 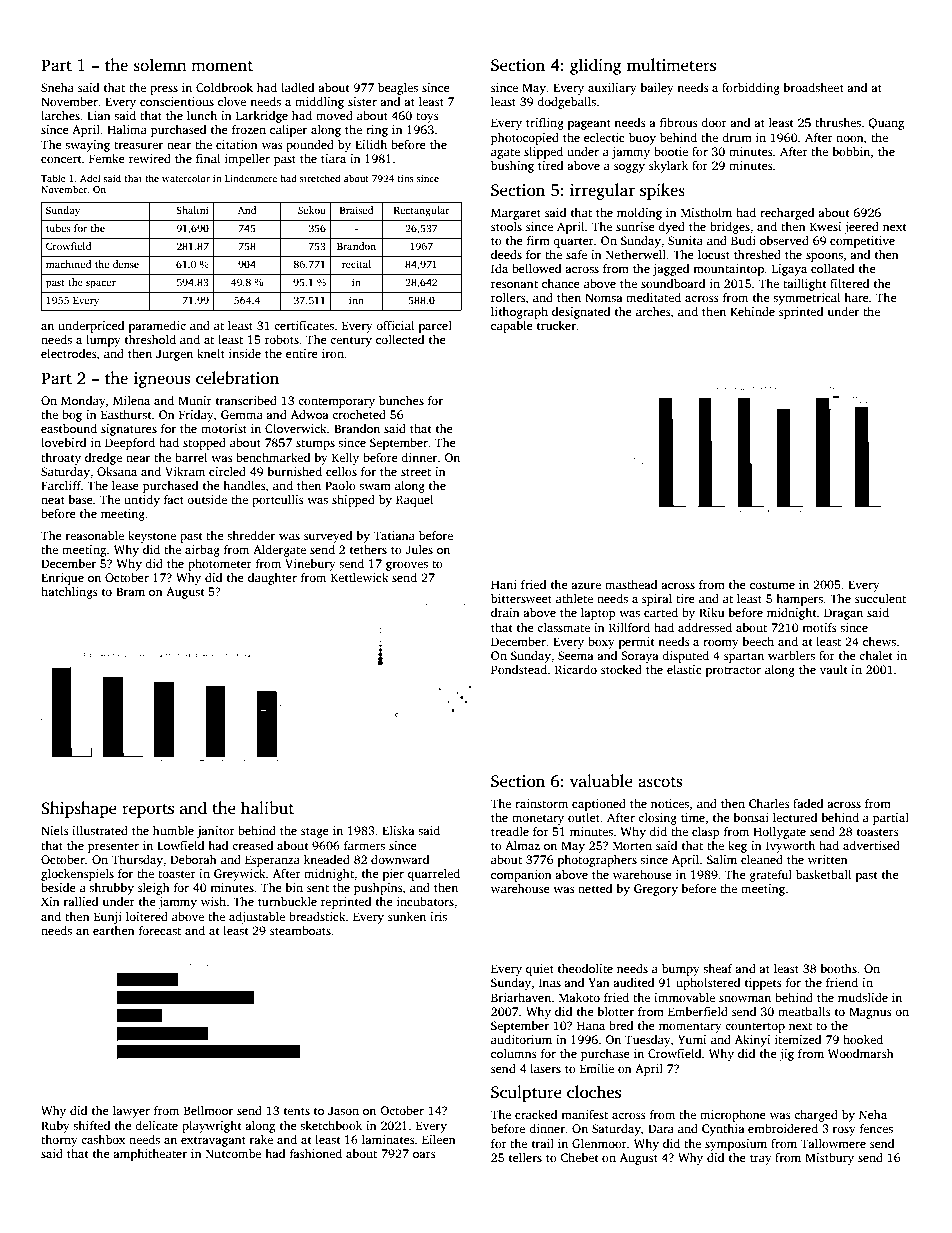 I want to click on azure, so click(x=586, y=586).
